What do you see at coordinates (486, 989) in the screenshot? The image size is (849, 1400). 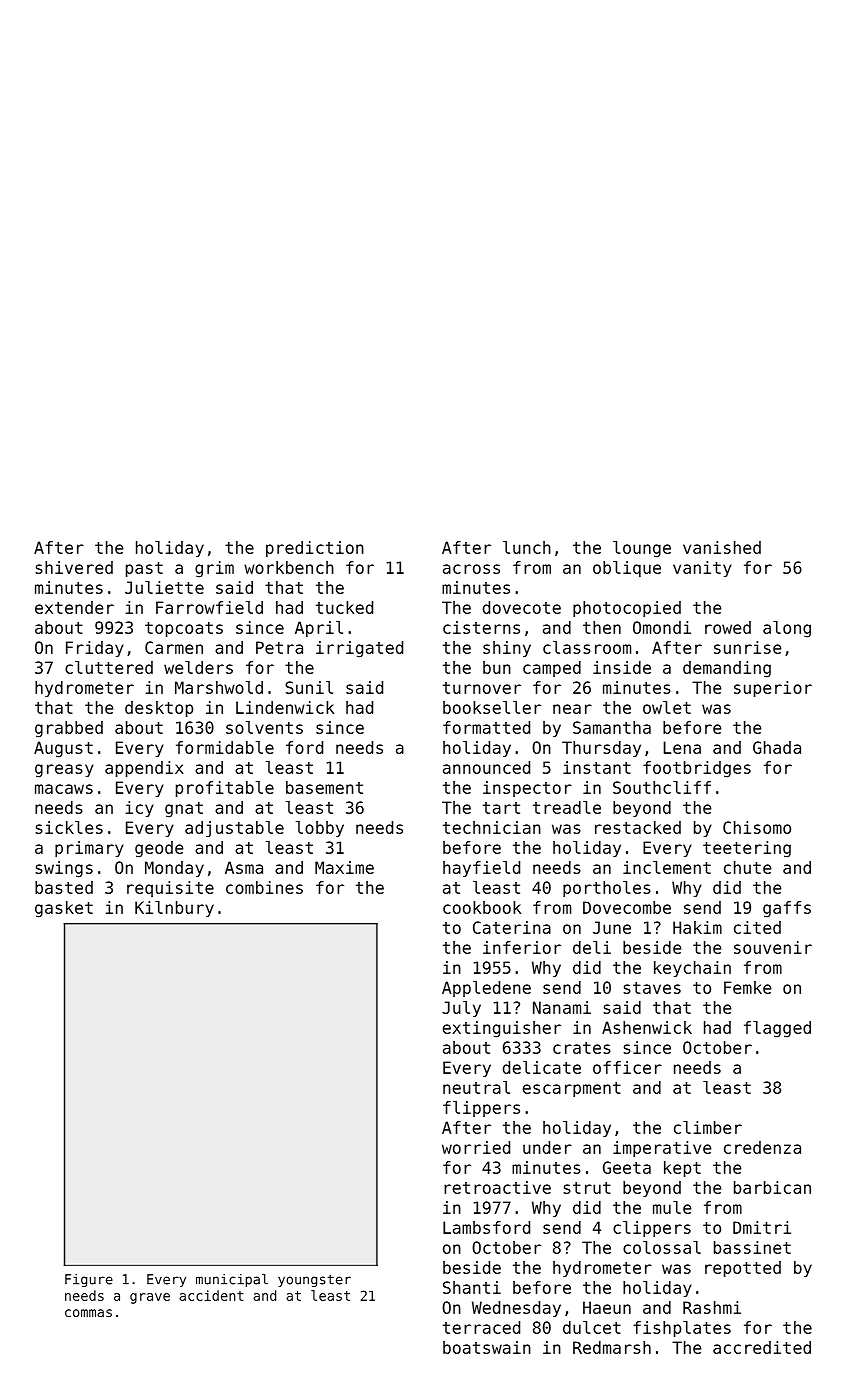 I see `Appledene` at bounding box center [486, 989].
